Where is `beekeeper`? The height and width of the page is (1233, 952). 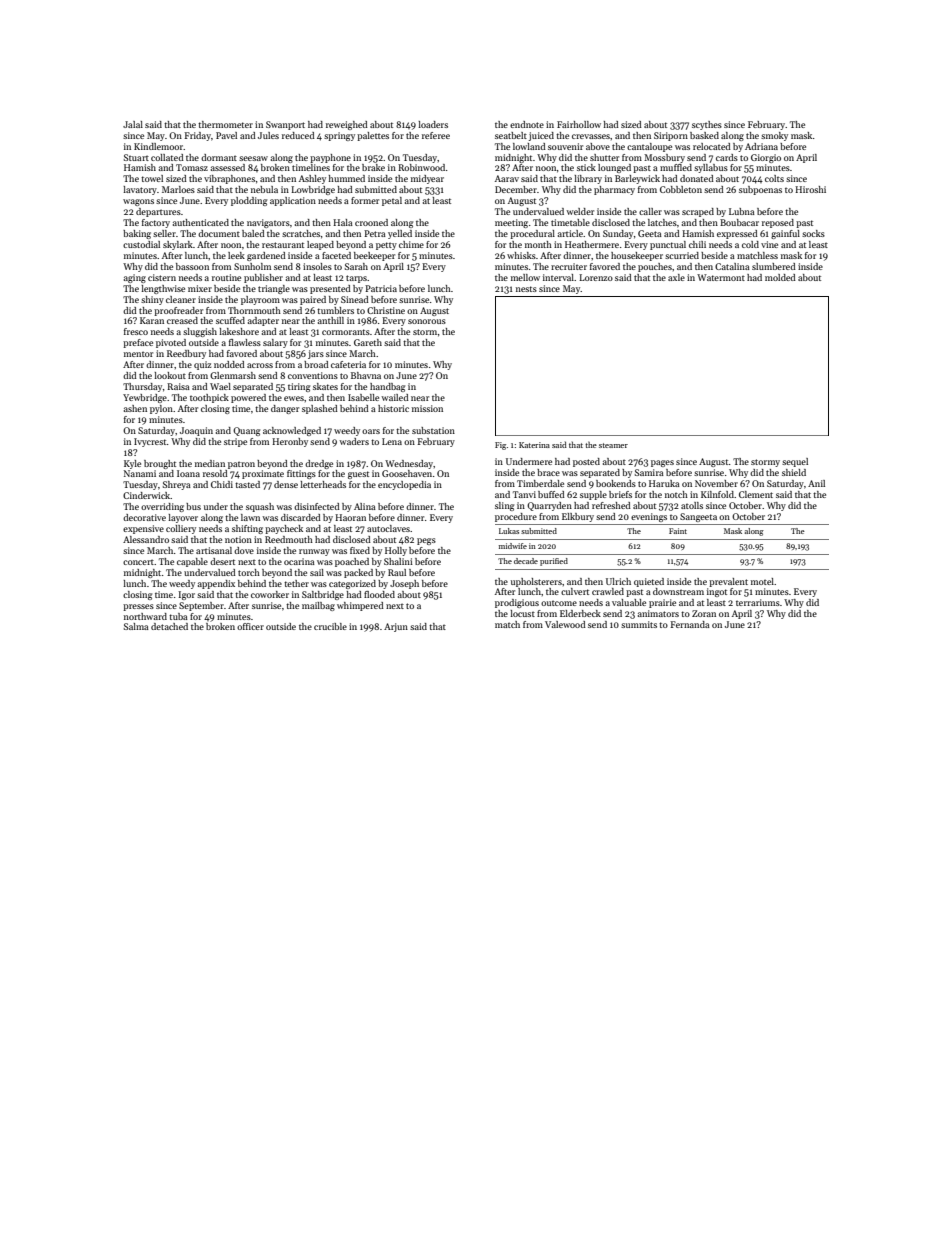
beekeeper is located at coordinates (374, 256).
